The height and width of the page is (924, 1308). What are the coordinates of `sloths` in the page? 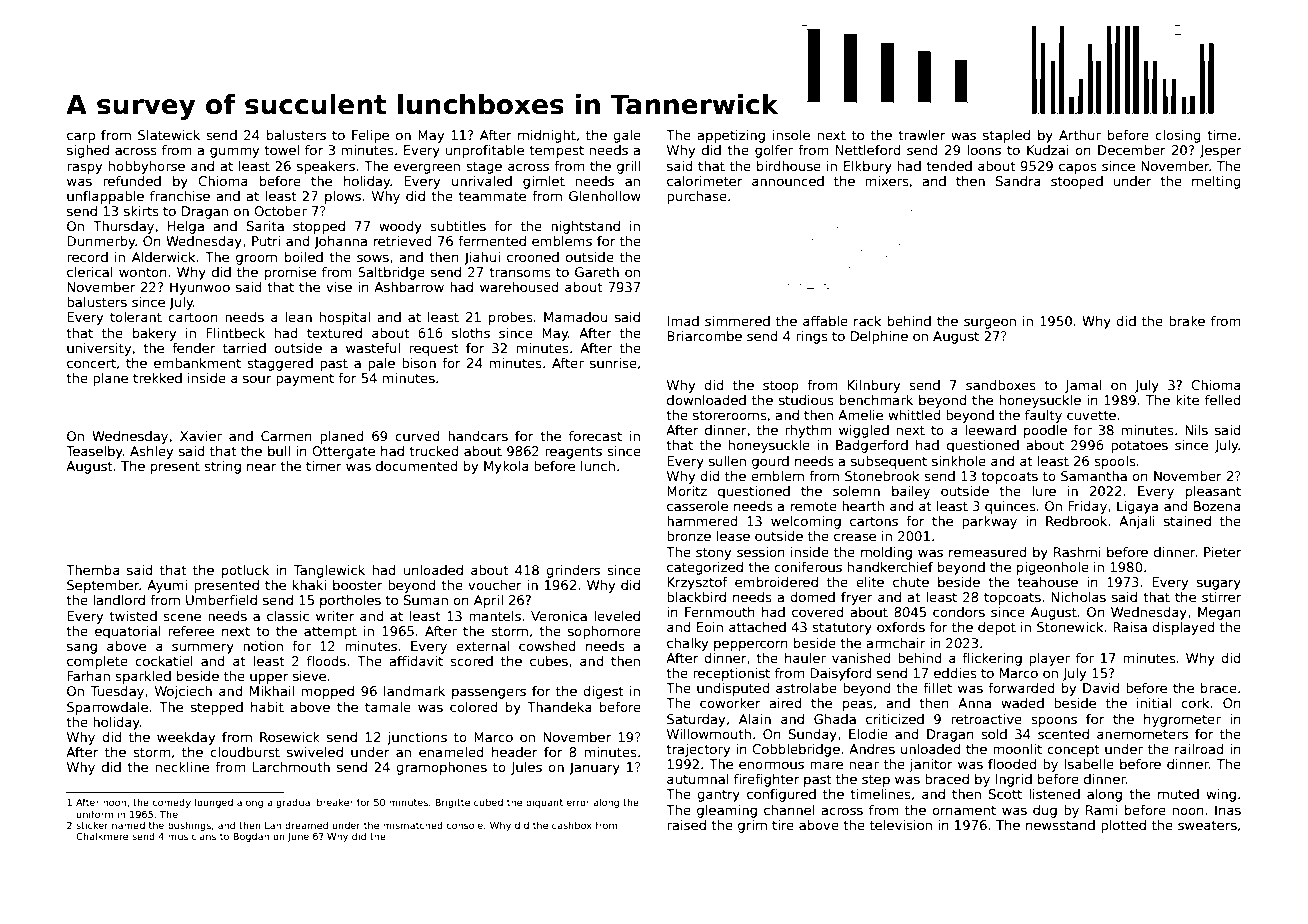 It's located at (471, 333).
